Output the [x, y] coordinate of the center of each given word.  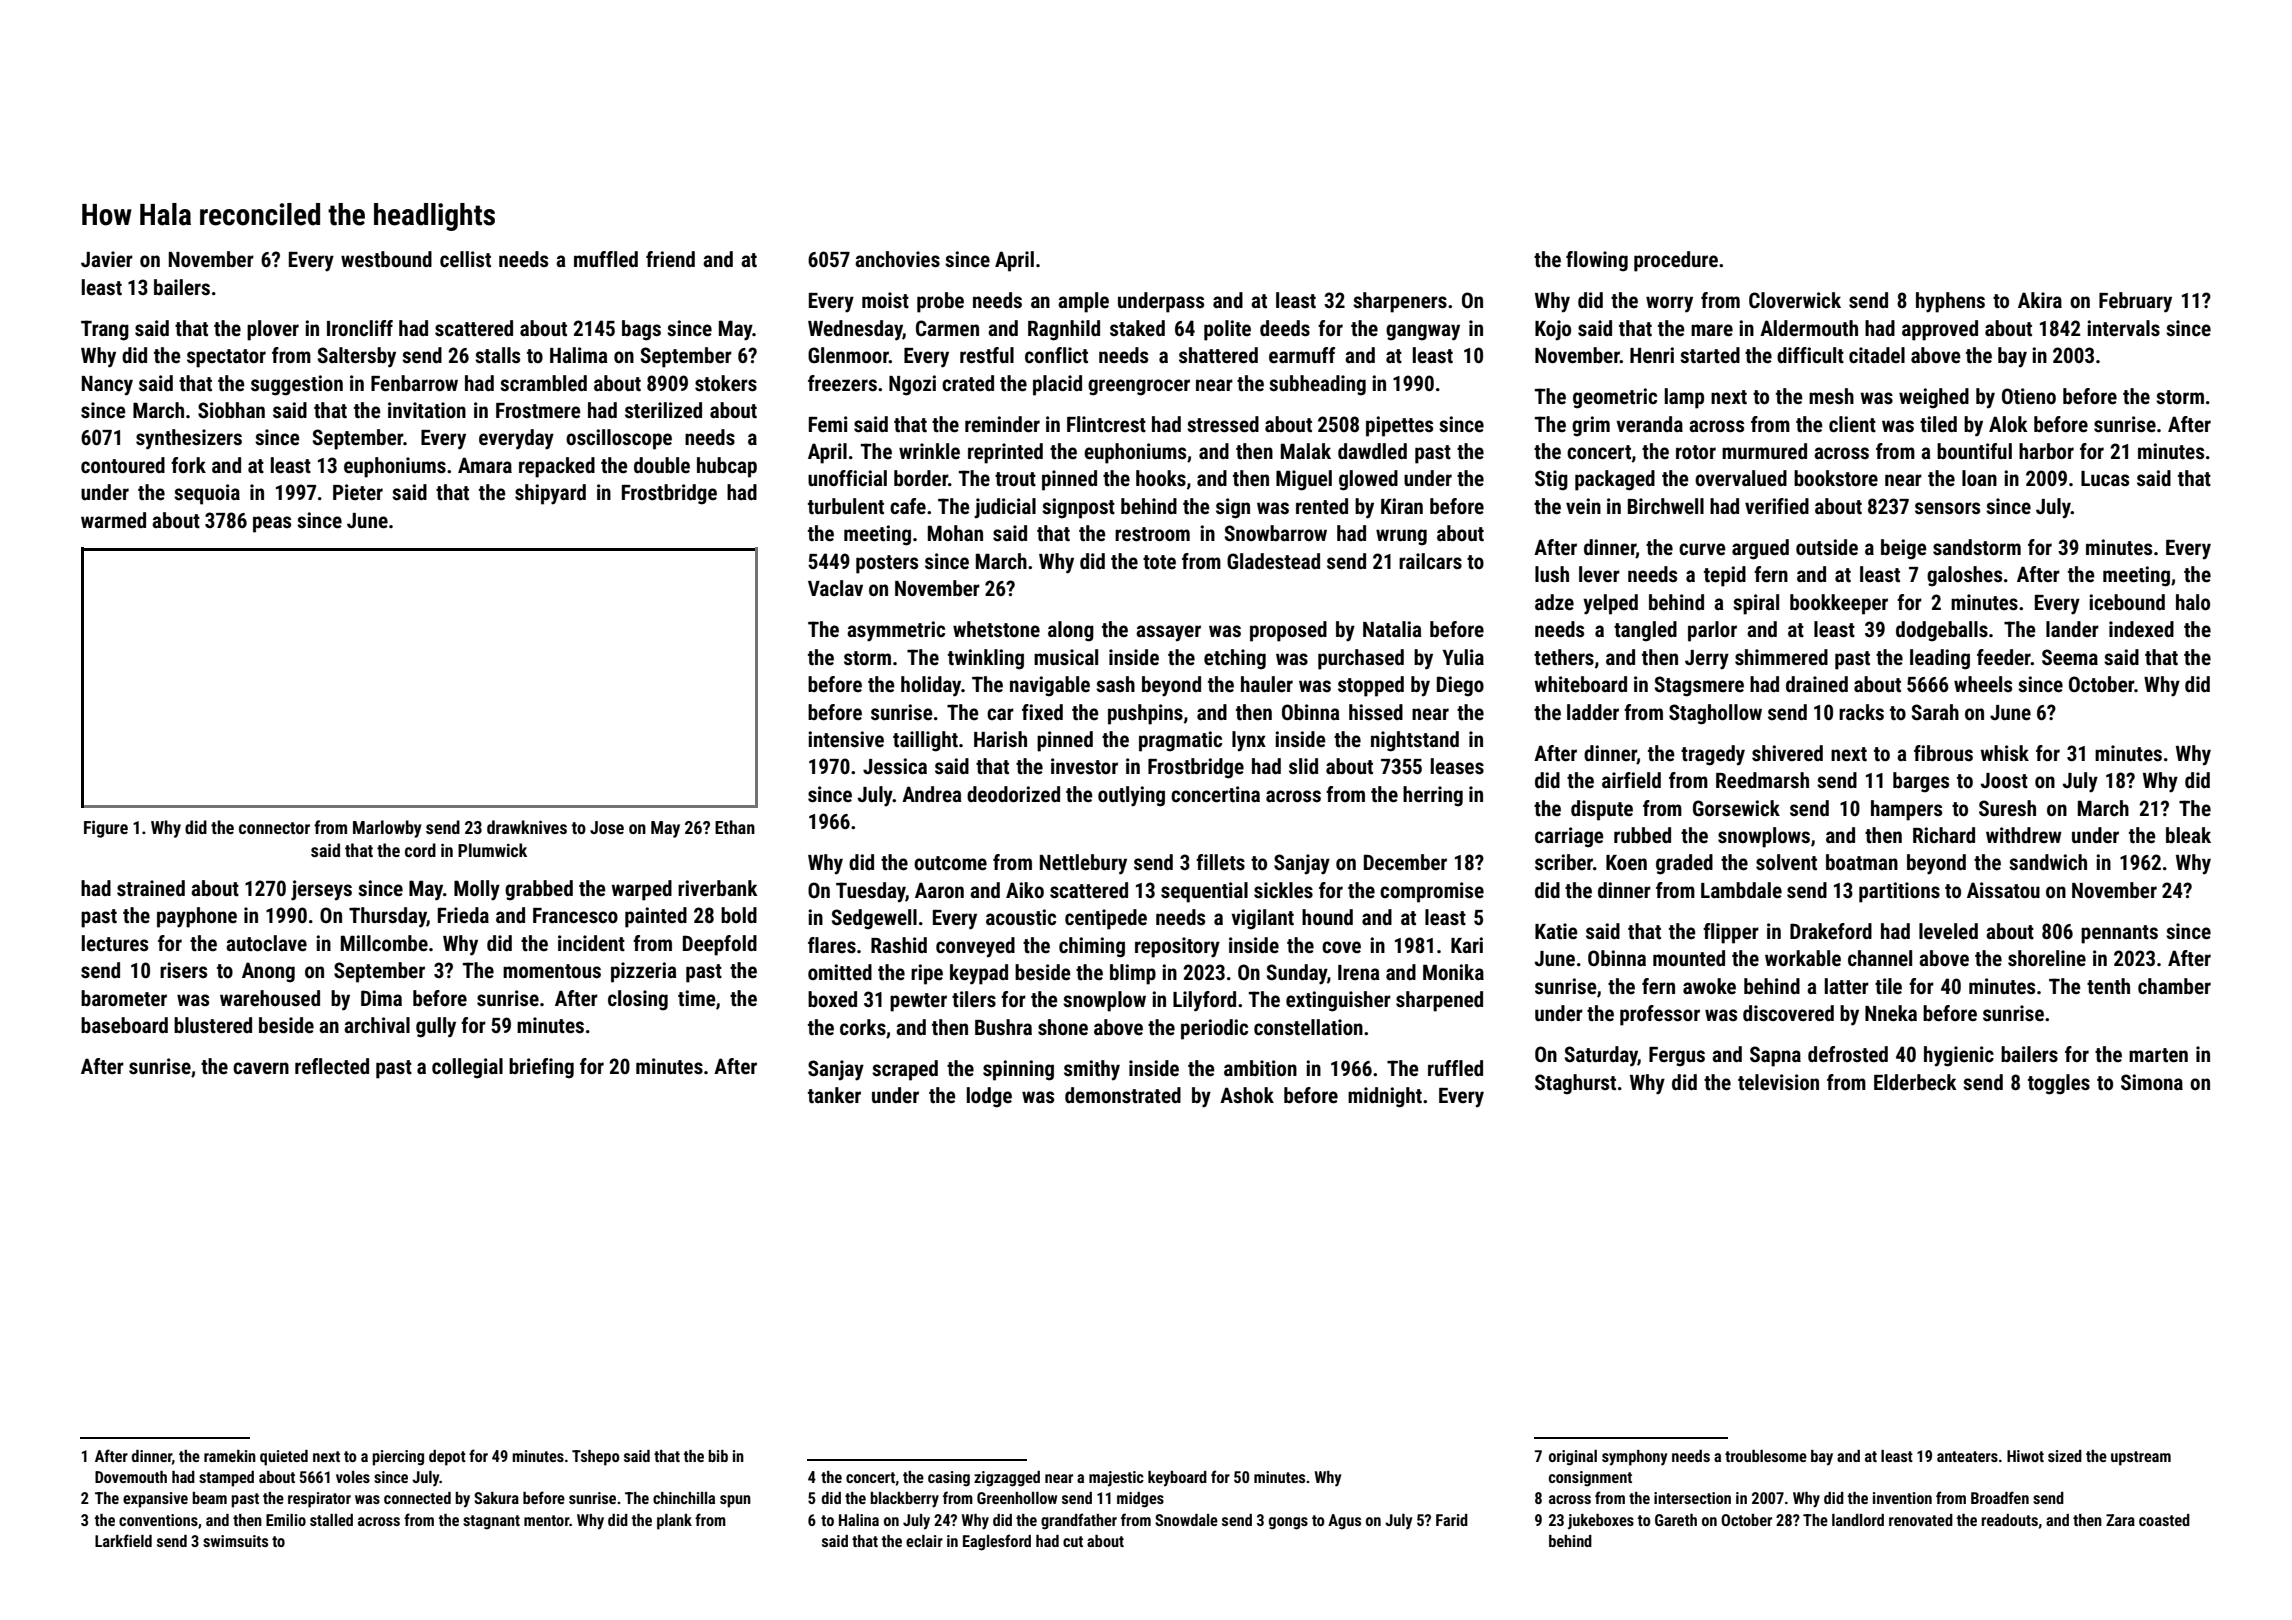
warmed [113, 520]
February [2135, 302]
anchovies [897, 259]
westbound [386, 259]
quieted [284, 1458]
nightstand [1415, 741]
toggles [2059, 1084]
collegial [467, 1068]
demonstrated [1123, 1095]
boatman [1862, 862]
